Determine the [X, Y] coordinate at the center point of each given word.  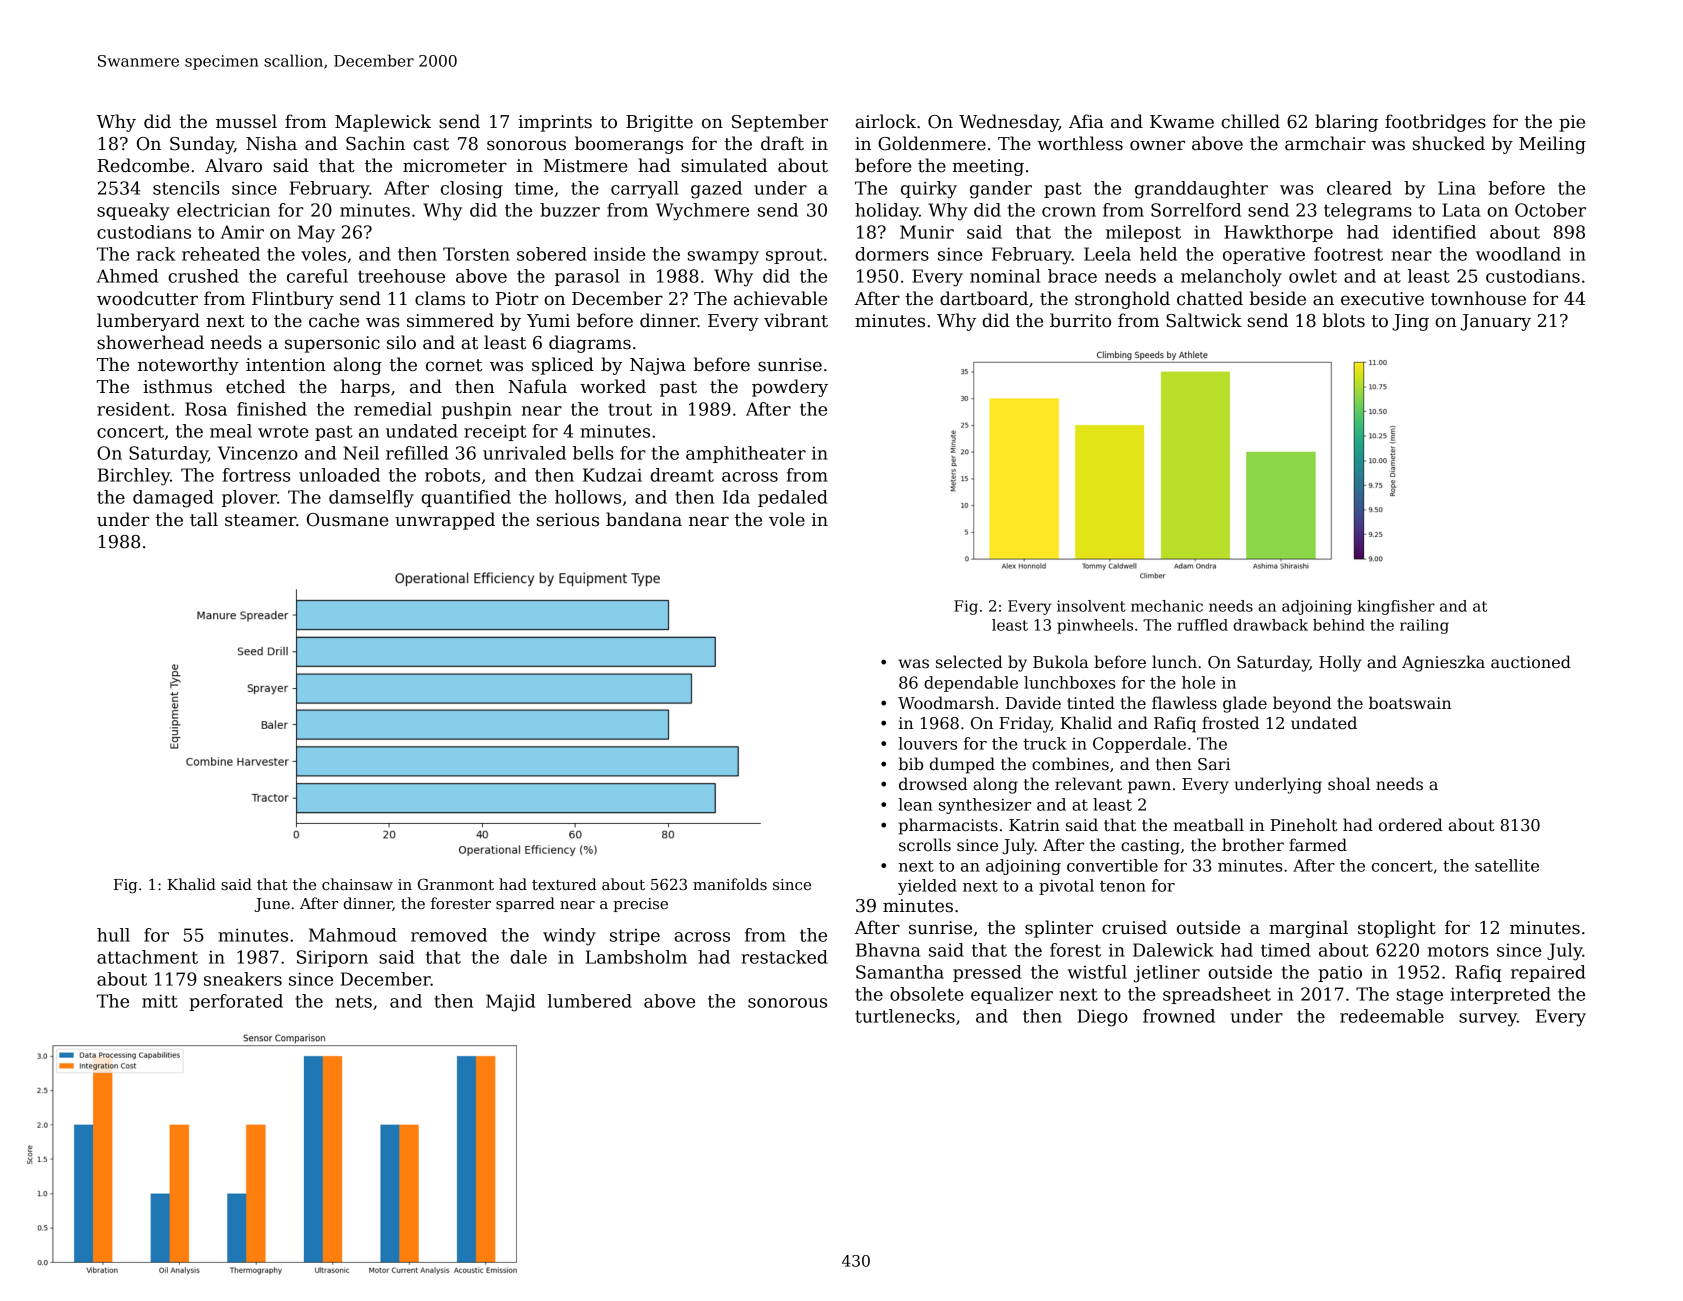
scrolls [925, 845]
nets [353, 1001]
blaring [1346, 123]
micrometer [455, 166]
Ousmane [348, 520]
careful [317, 276]
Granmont [456, 884]
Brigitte [659, 123]
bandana [644, 519]
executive [1382, 299]
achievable [780, 298]
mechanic [1167, 606]
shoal [1349, 784]
